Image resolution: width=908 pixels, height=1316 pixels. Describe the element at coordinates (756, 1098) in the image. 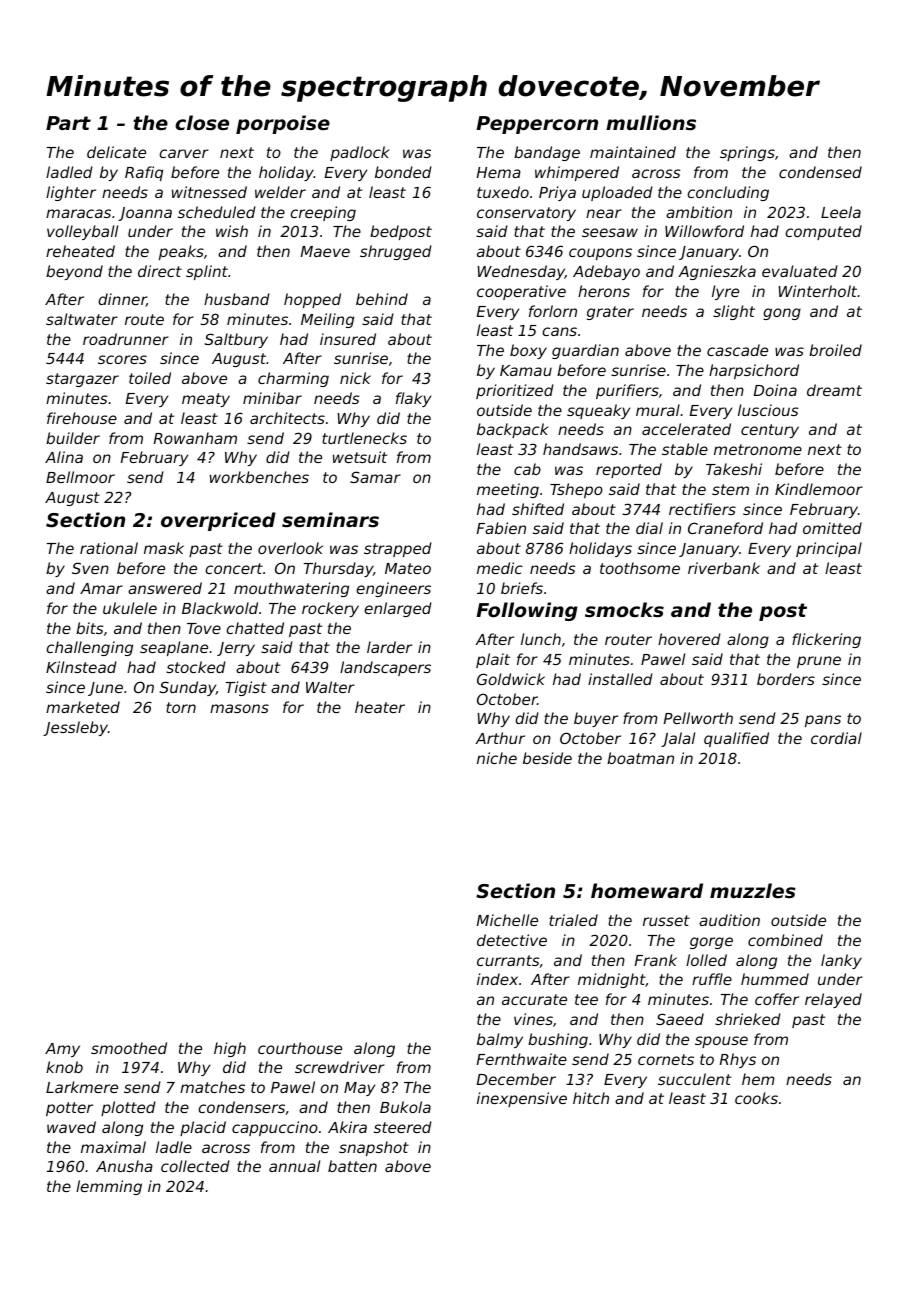

I see `cooks` at that location.
